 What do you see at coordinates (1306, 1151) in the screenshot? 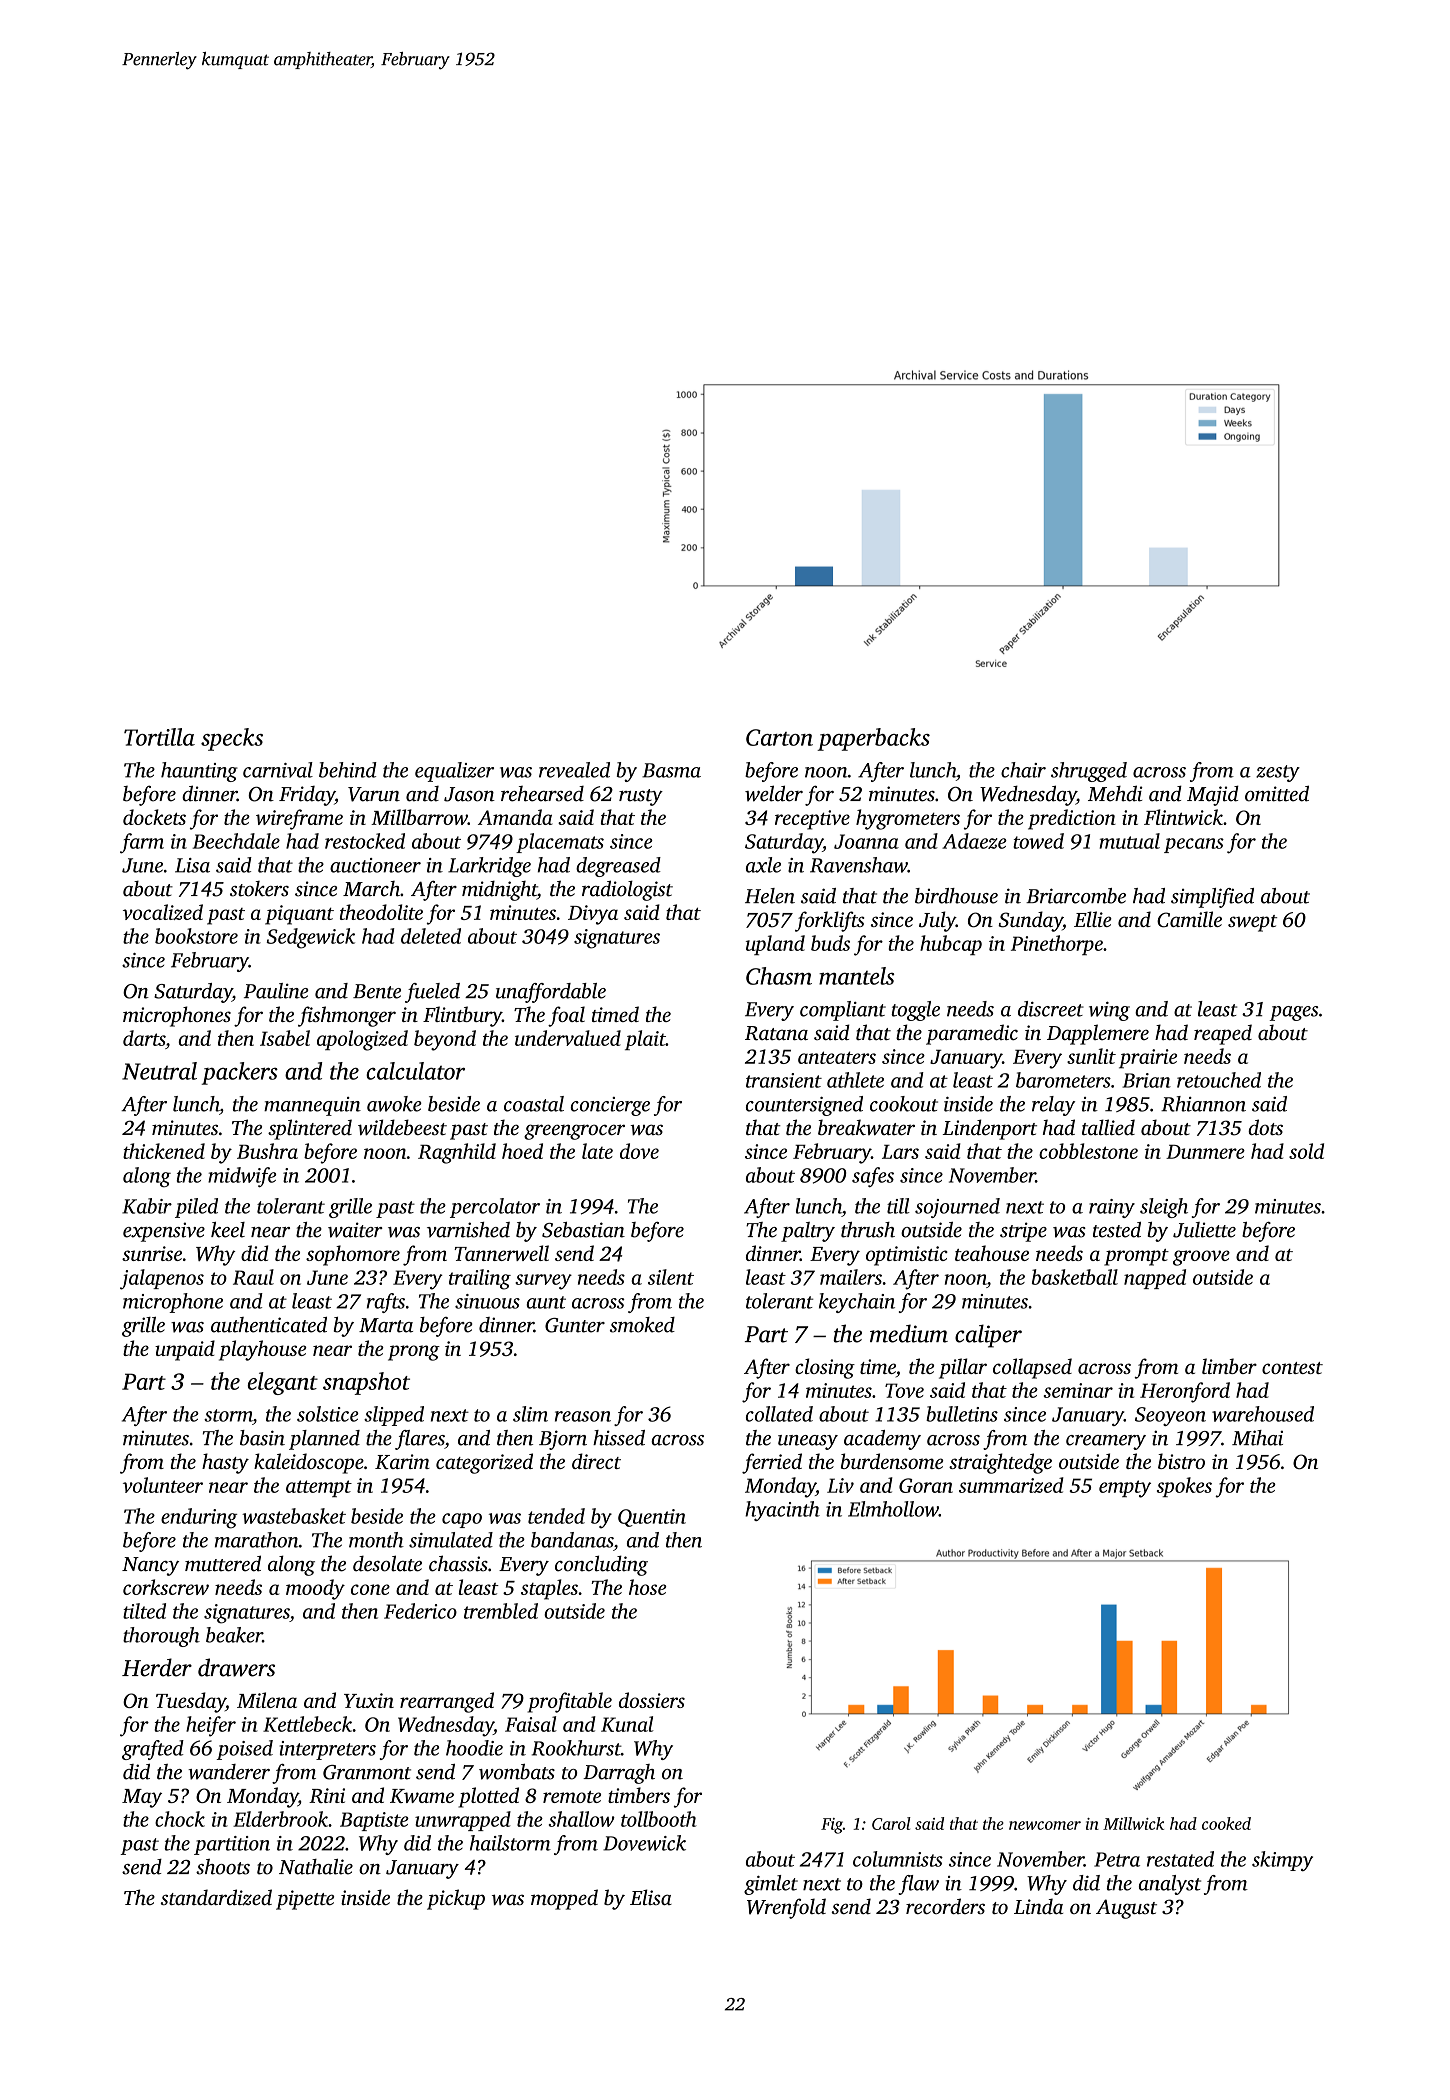
I see `sold` at bounding box center [1306, 1151].
